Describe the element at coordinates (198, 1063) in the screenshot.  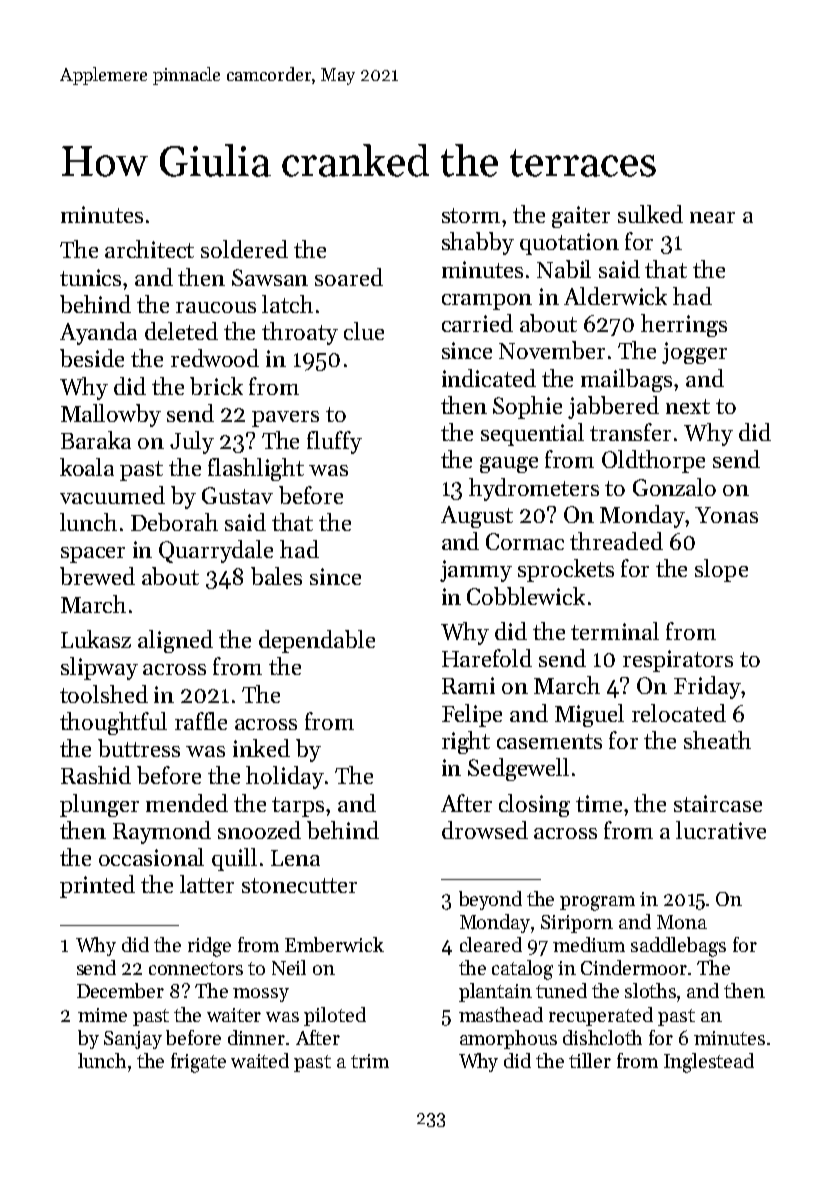
I see `frigate` at that location.
